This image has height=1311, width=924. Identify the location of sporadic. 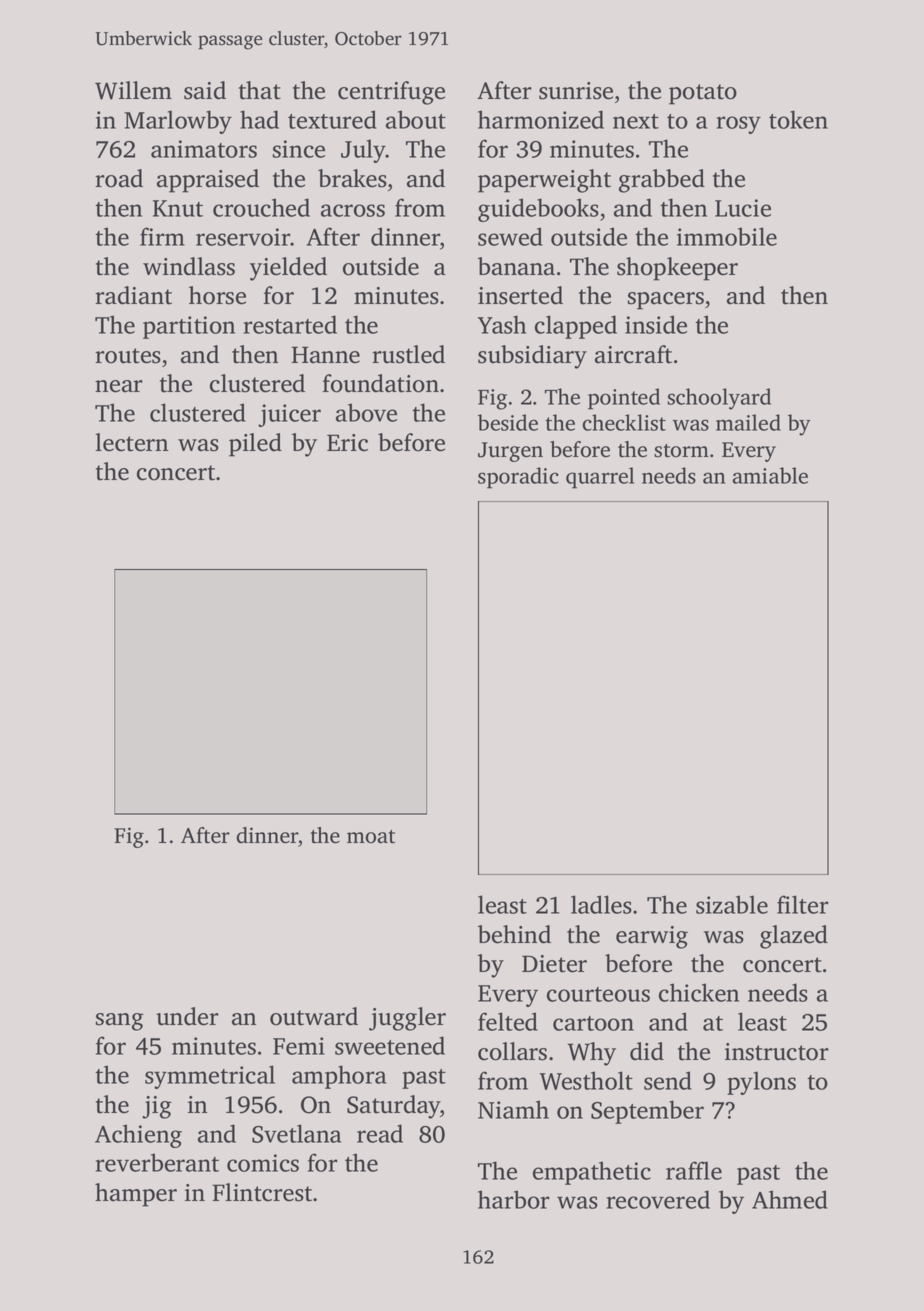
(518, 478).
